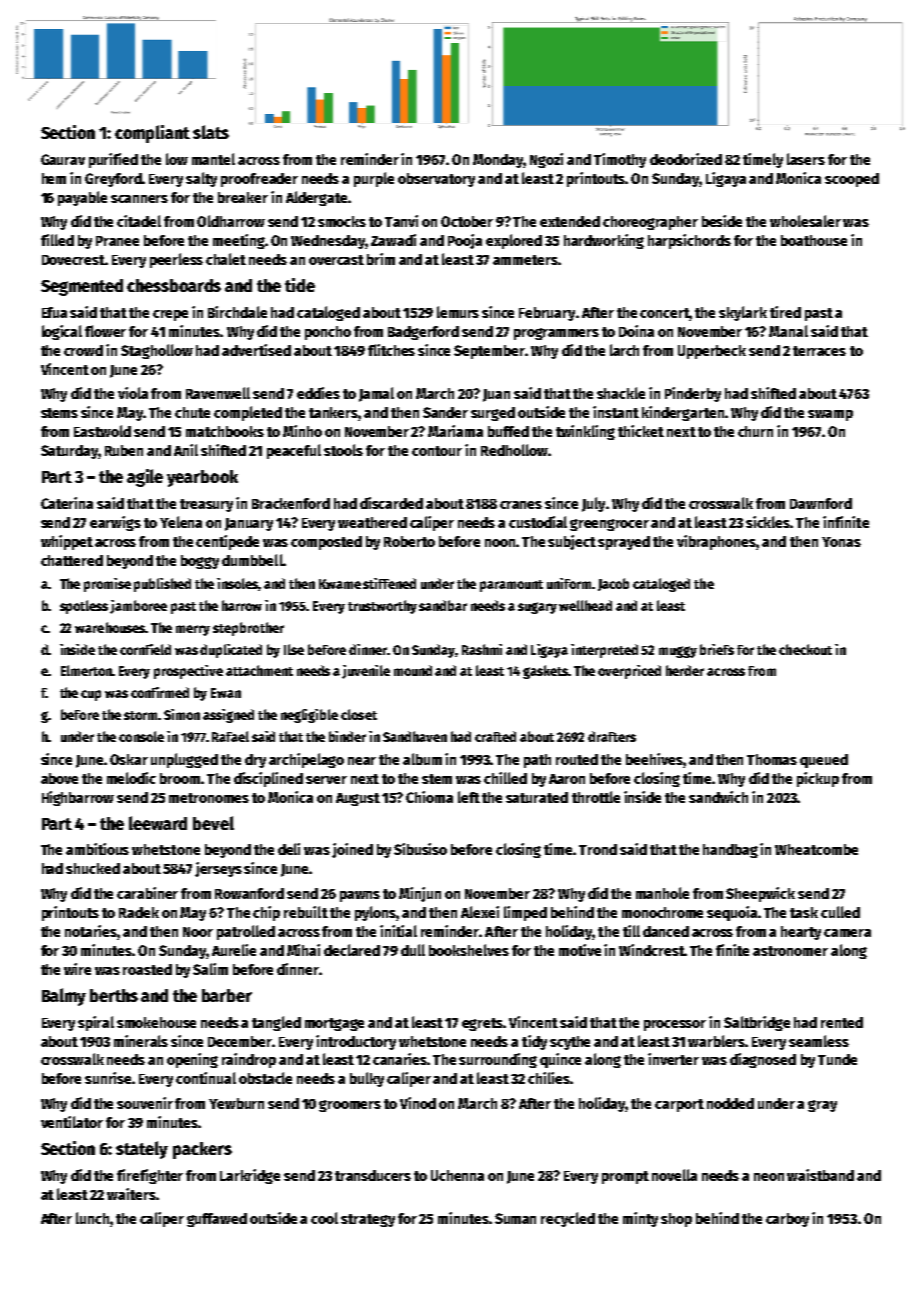 The width and height of the page is (924, 1308). Describe the element at coordinates (217, 1220) in the page. I see `guffawed` at that location.
